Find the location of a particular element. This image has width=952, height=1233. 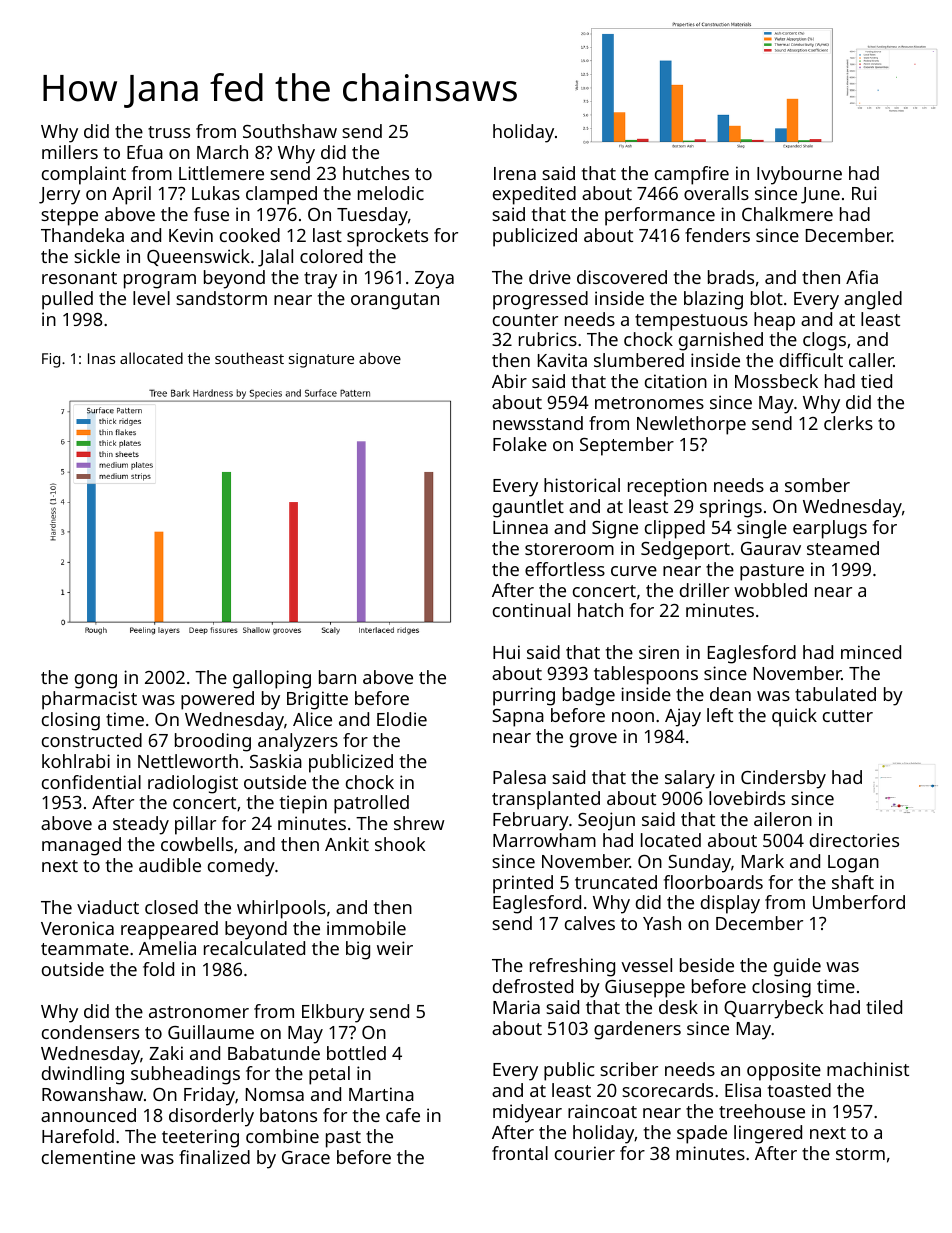

campfire is located at coordinates (692, 175).
